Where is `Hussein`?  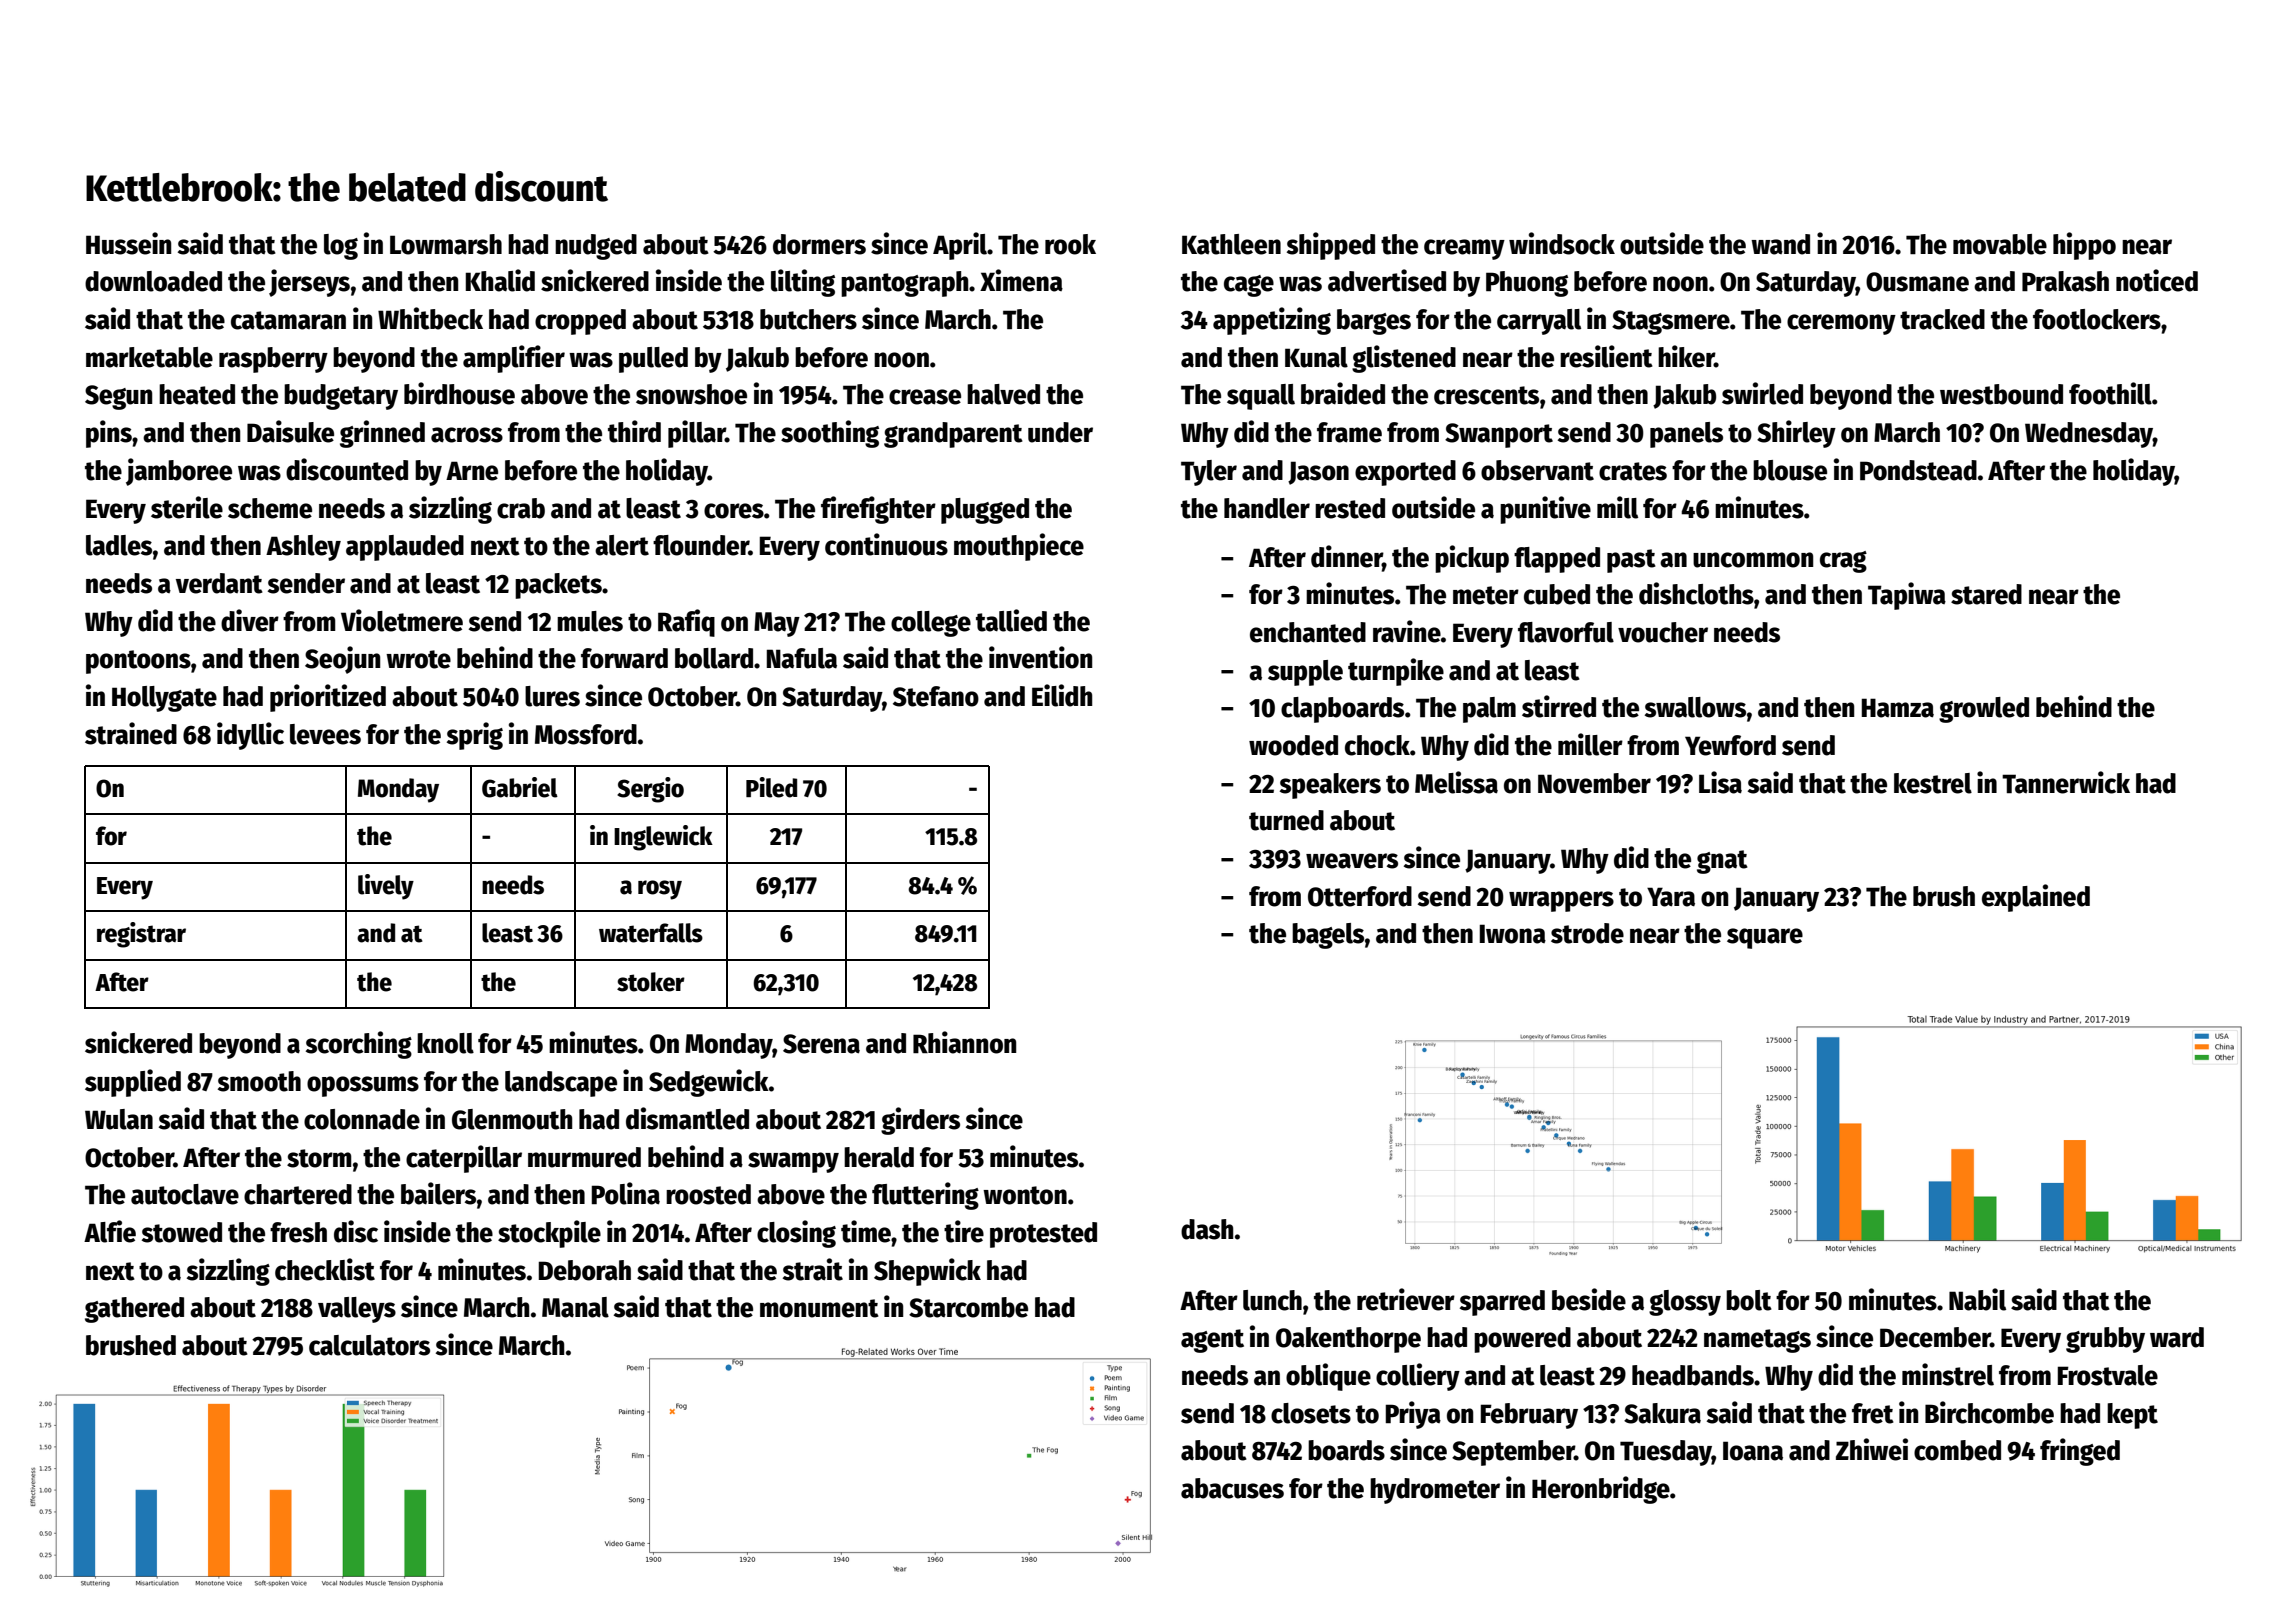
Hussein is located at coordinates (128, 243).
